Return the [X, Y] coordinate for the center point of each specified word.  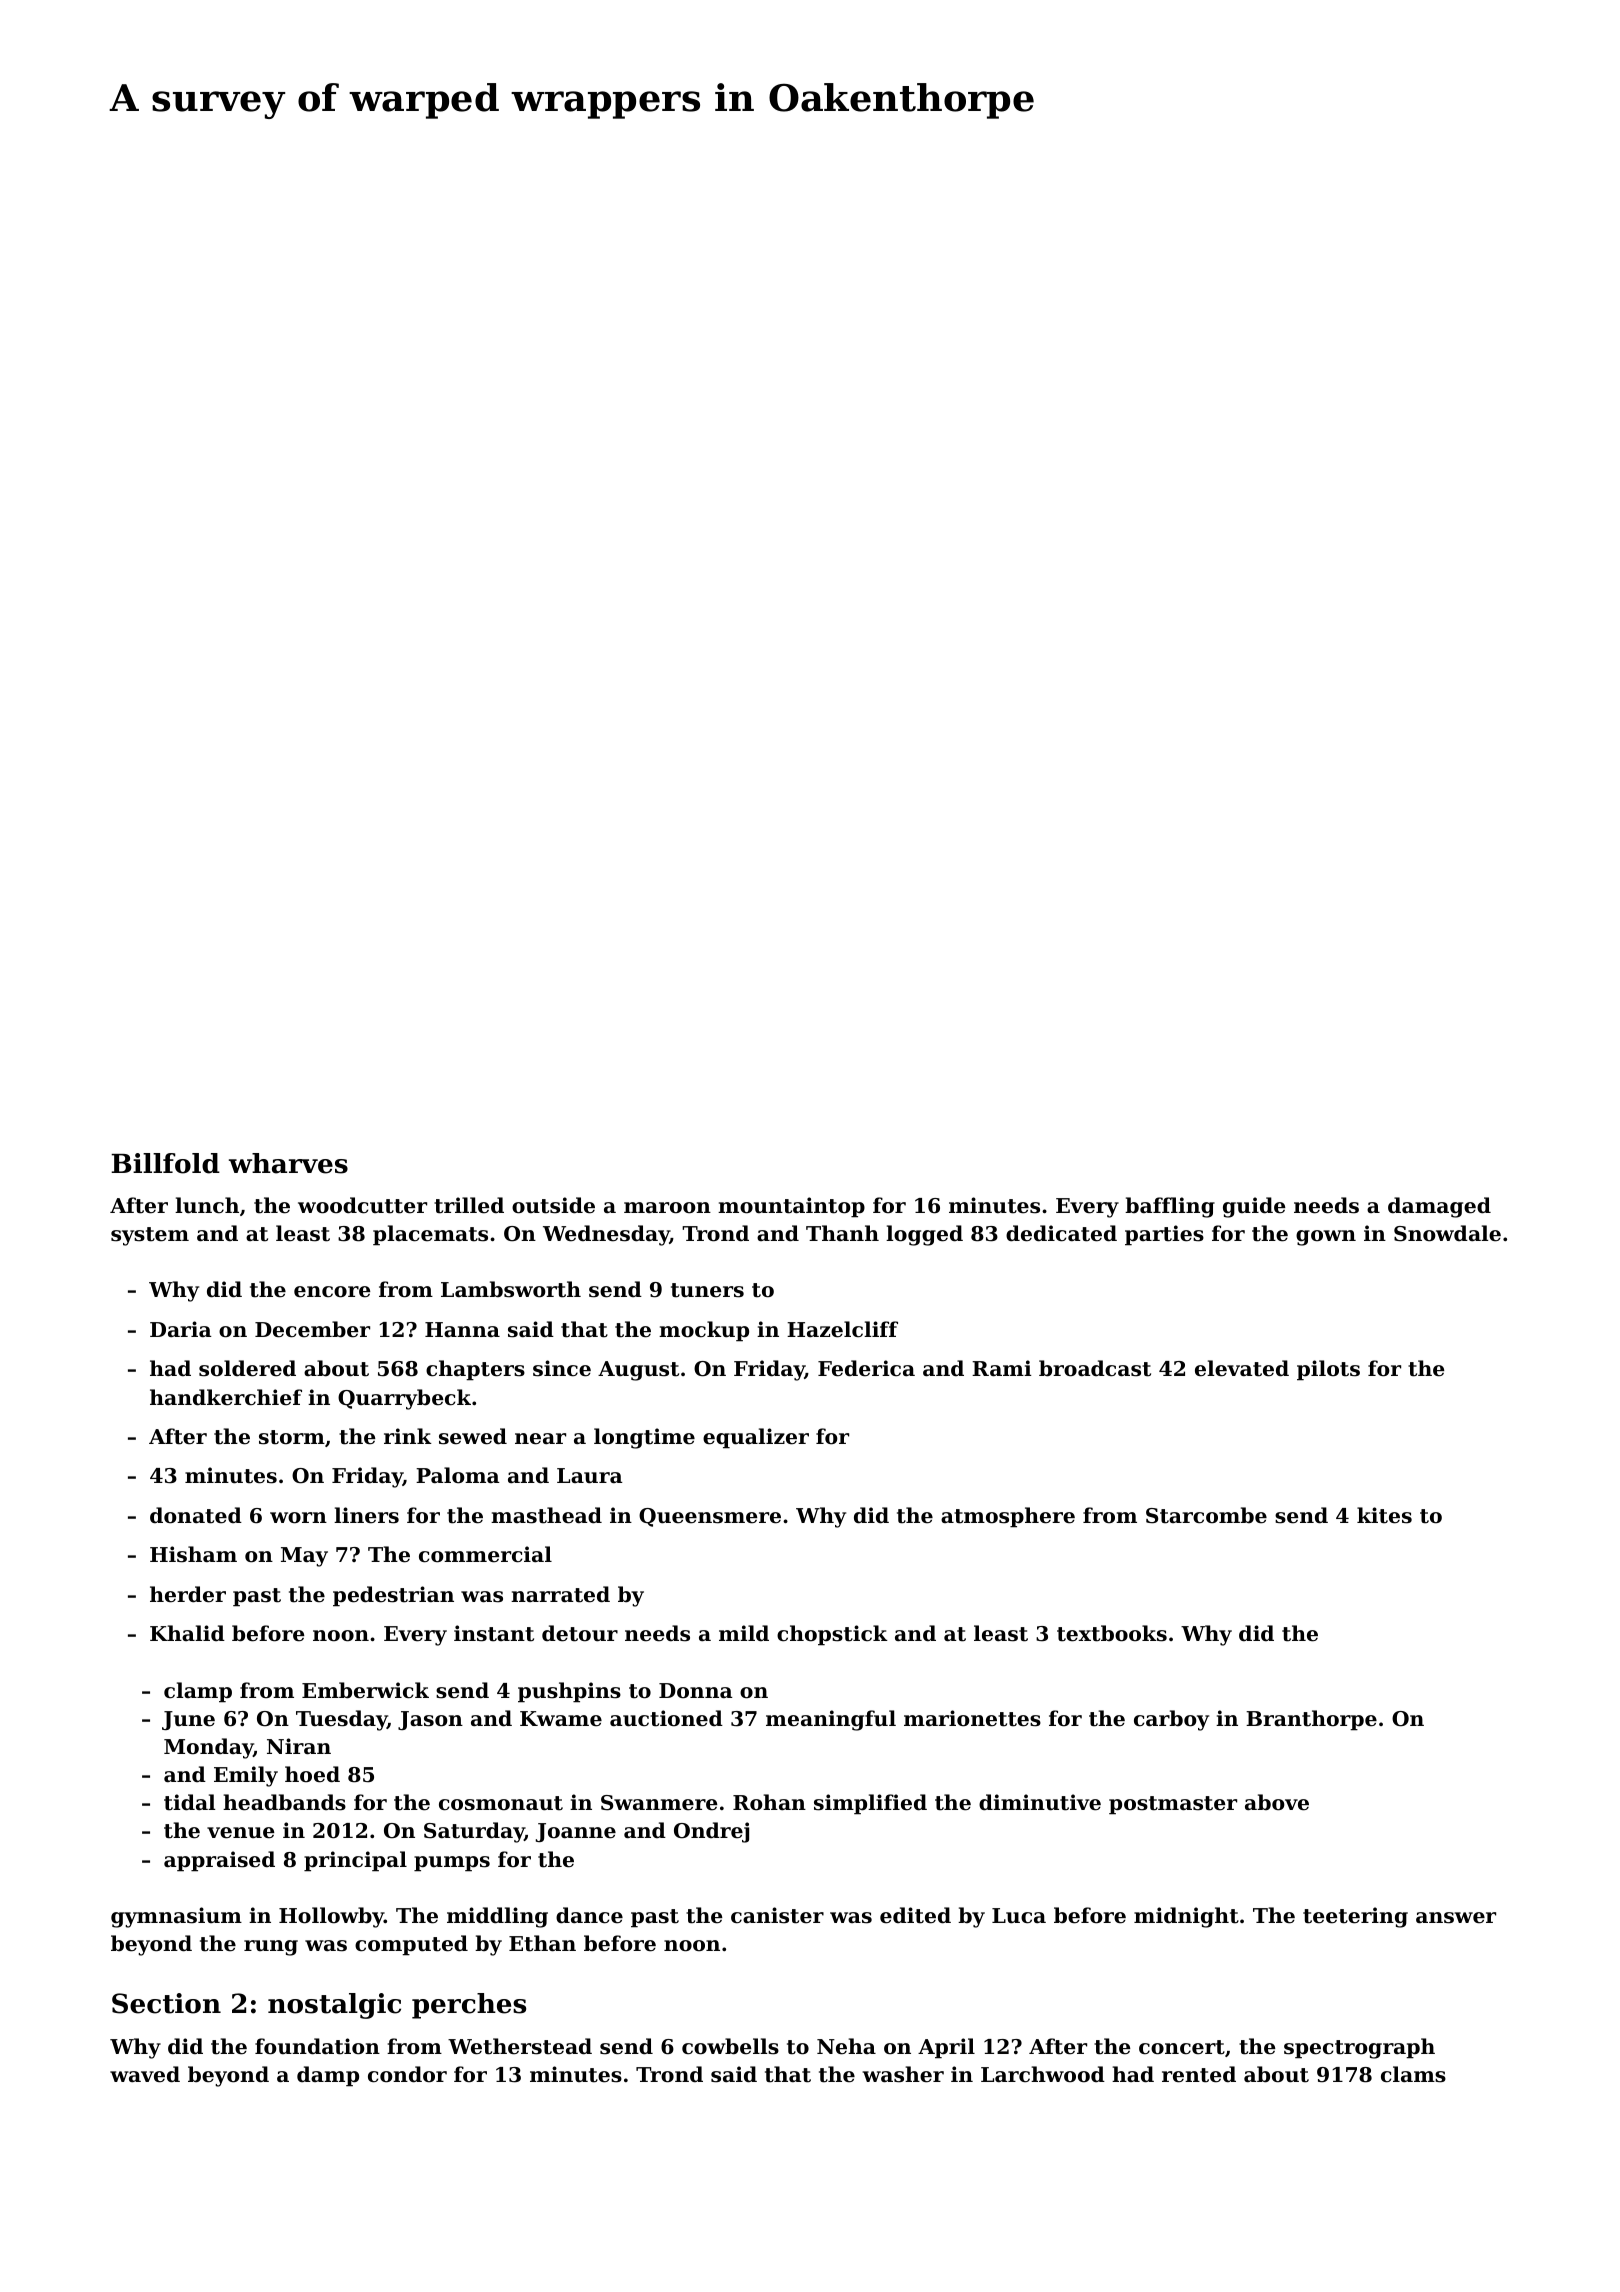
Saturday [474, 1832]
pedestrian [393, 1596]
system [150, 1236]
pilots [1328, 1370]
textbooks [1112, 1633]
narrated [560, 1594]
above [1277, 1802]
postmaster [1173, 1805]
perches [469, 2006]
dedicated [1061, 1233]
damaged [1439, 1207]
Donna [696, 1691]
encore [332, 1292]
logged [924, 1235]
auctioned [666, 1718]
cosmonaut [501, 1803]
